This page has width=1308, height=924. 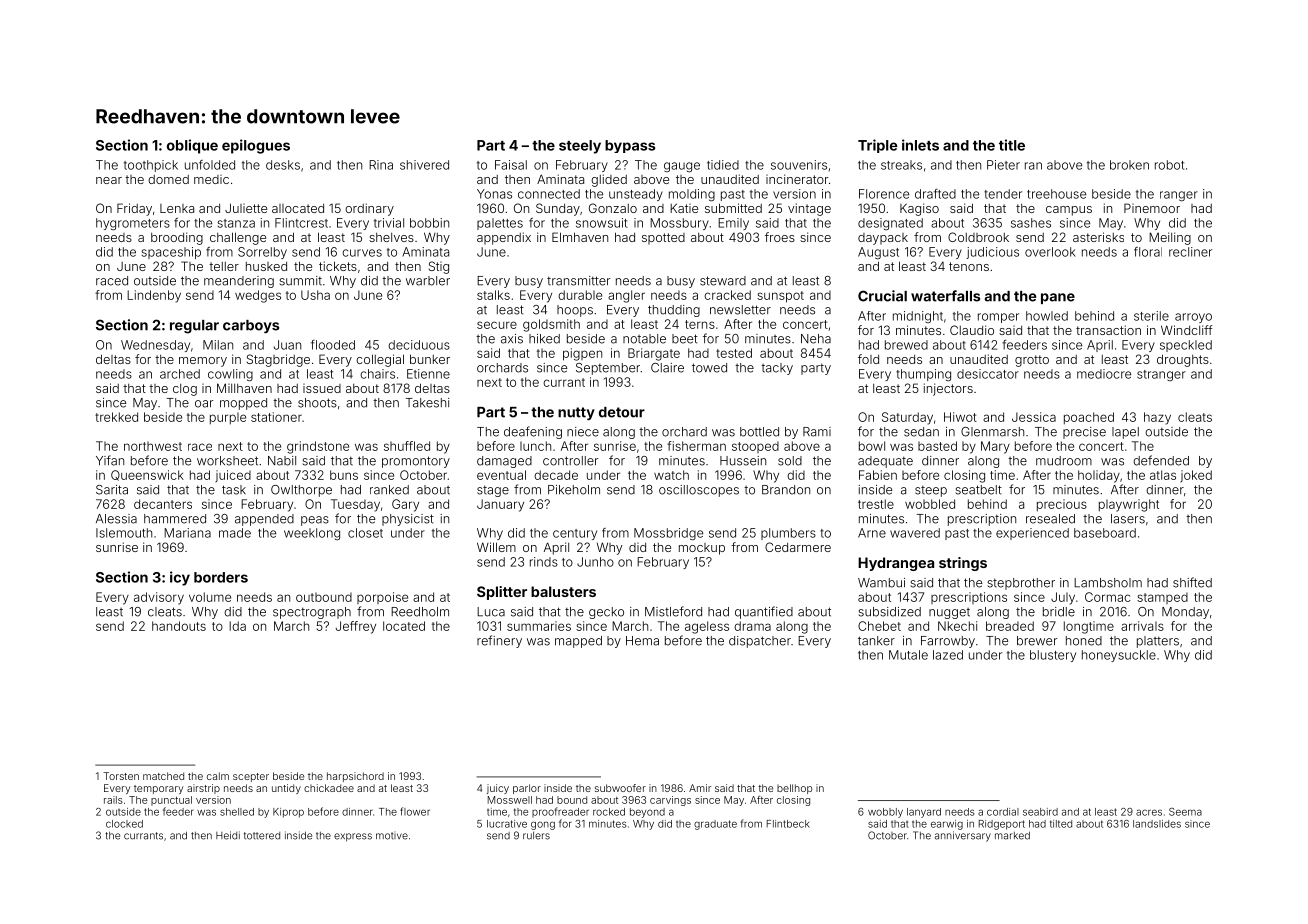 I want to click on detour, so click(x=622, y=412).
